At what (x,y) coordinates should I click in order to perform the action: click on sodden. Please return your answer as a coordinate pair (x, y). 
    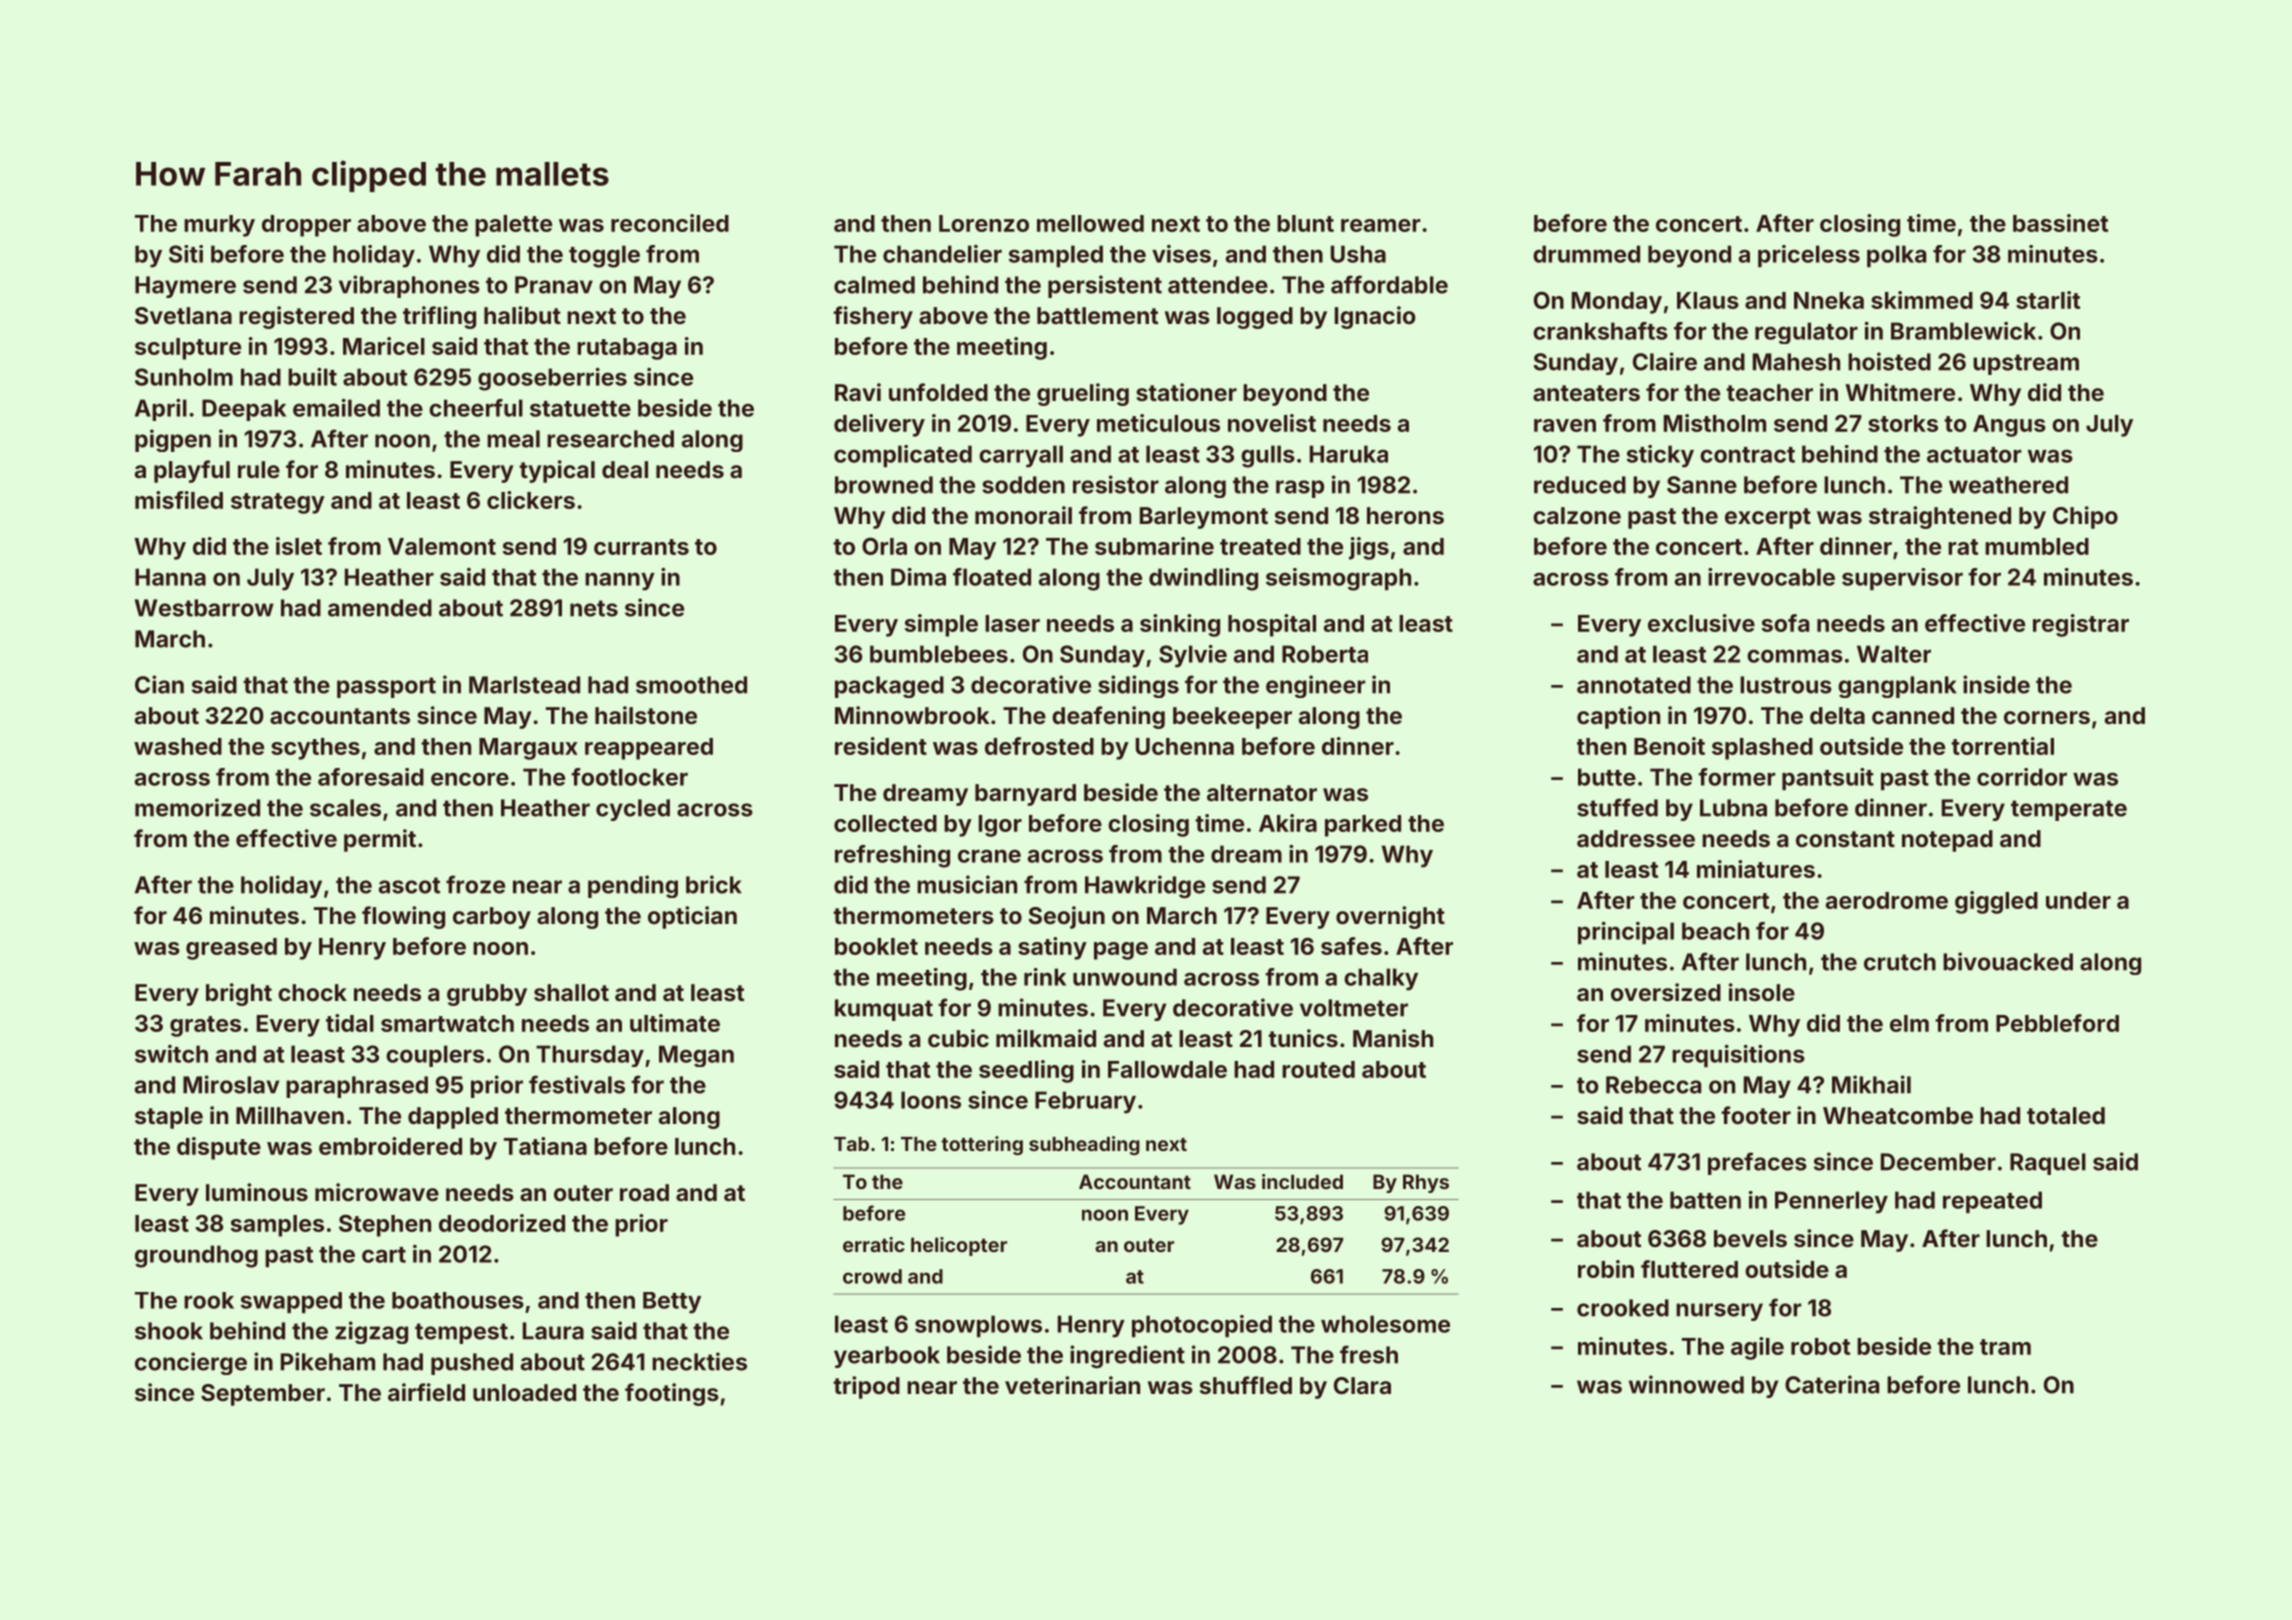
    Looking at the image, I should click on (1023, 485).
